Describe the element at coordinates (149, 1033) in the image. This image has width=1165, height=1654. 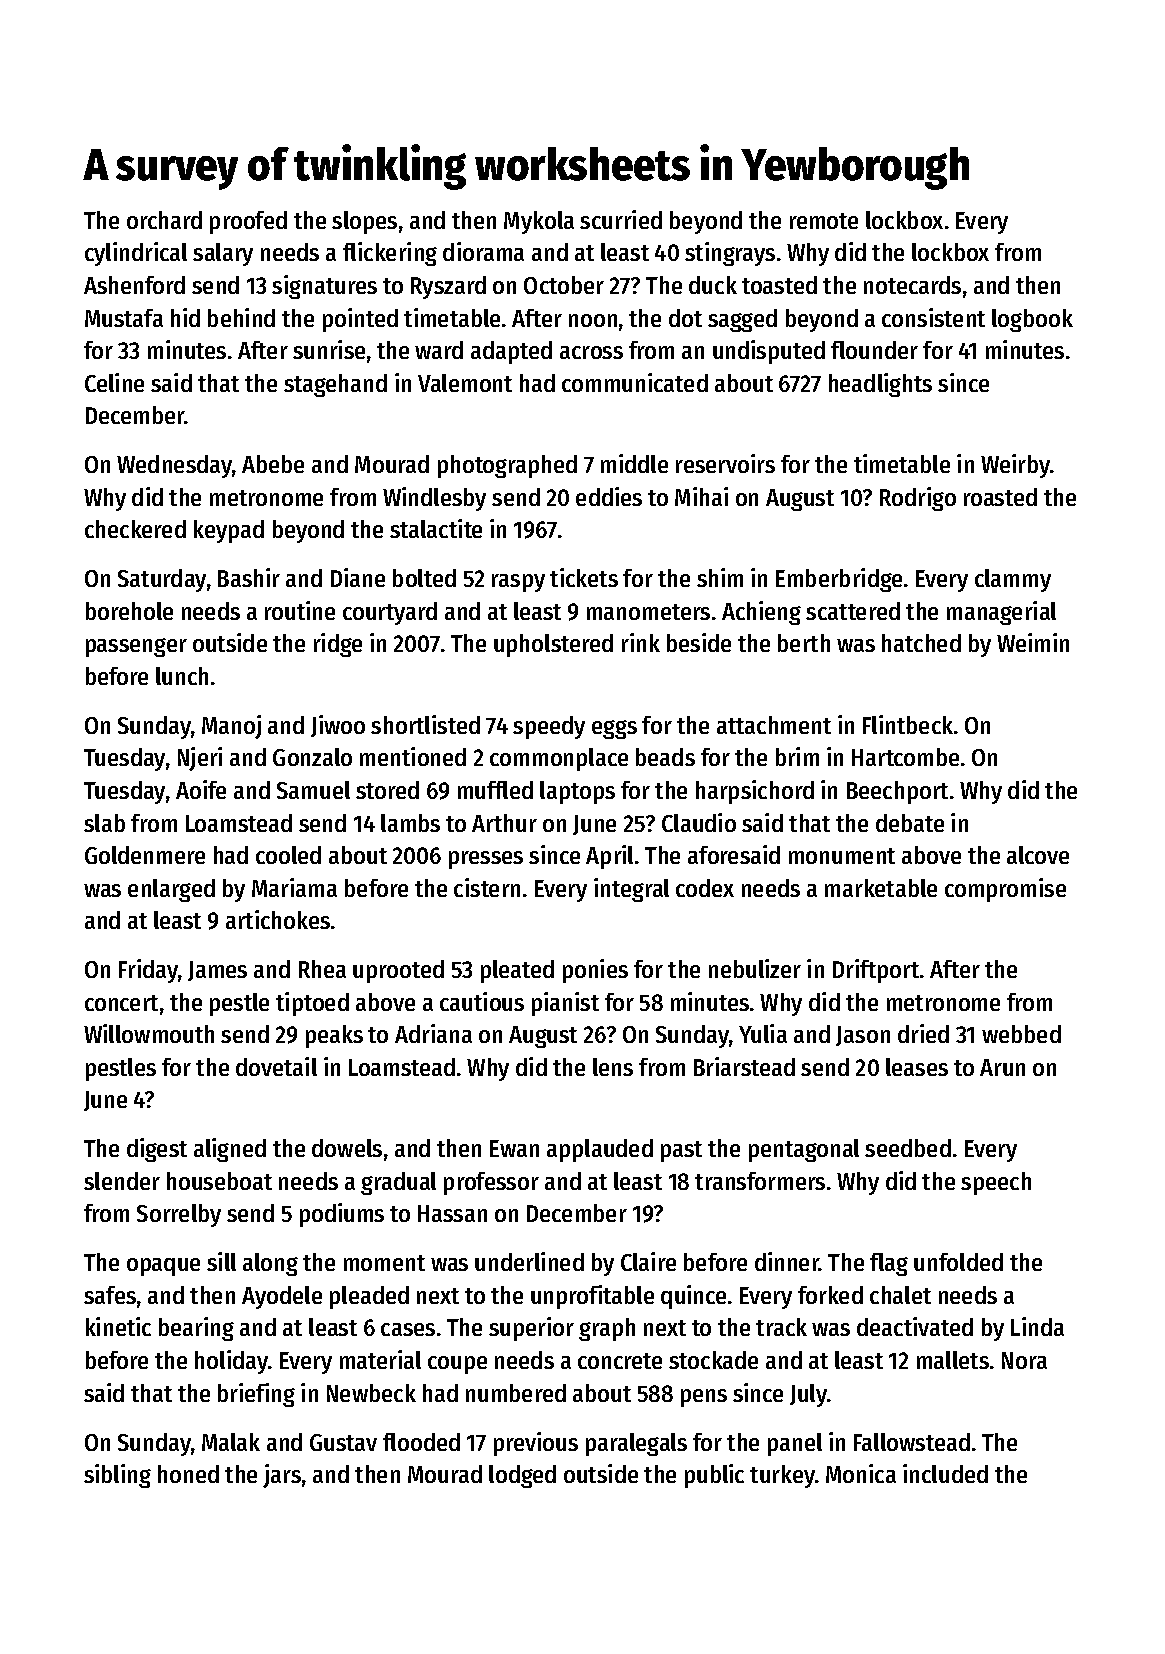
I see `Willowmouth` at that location.
